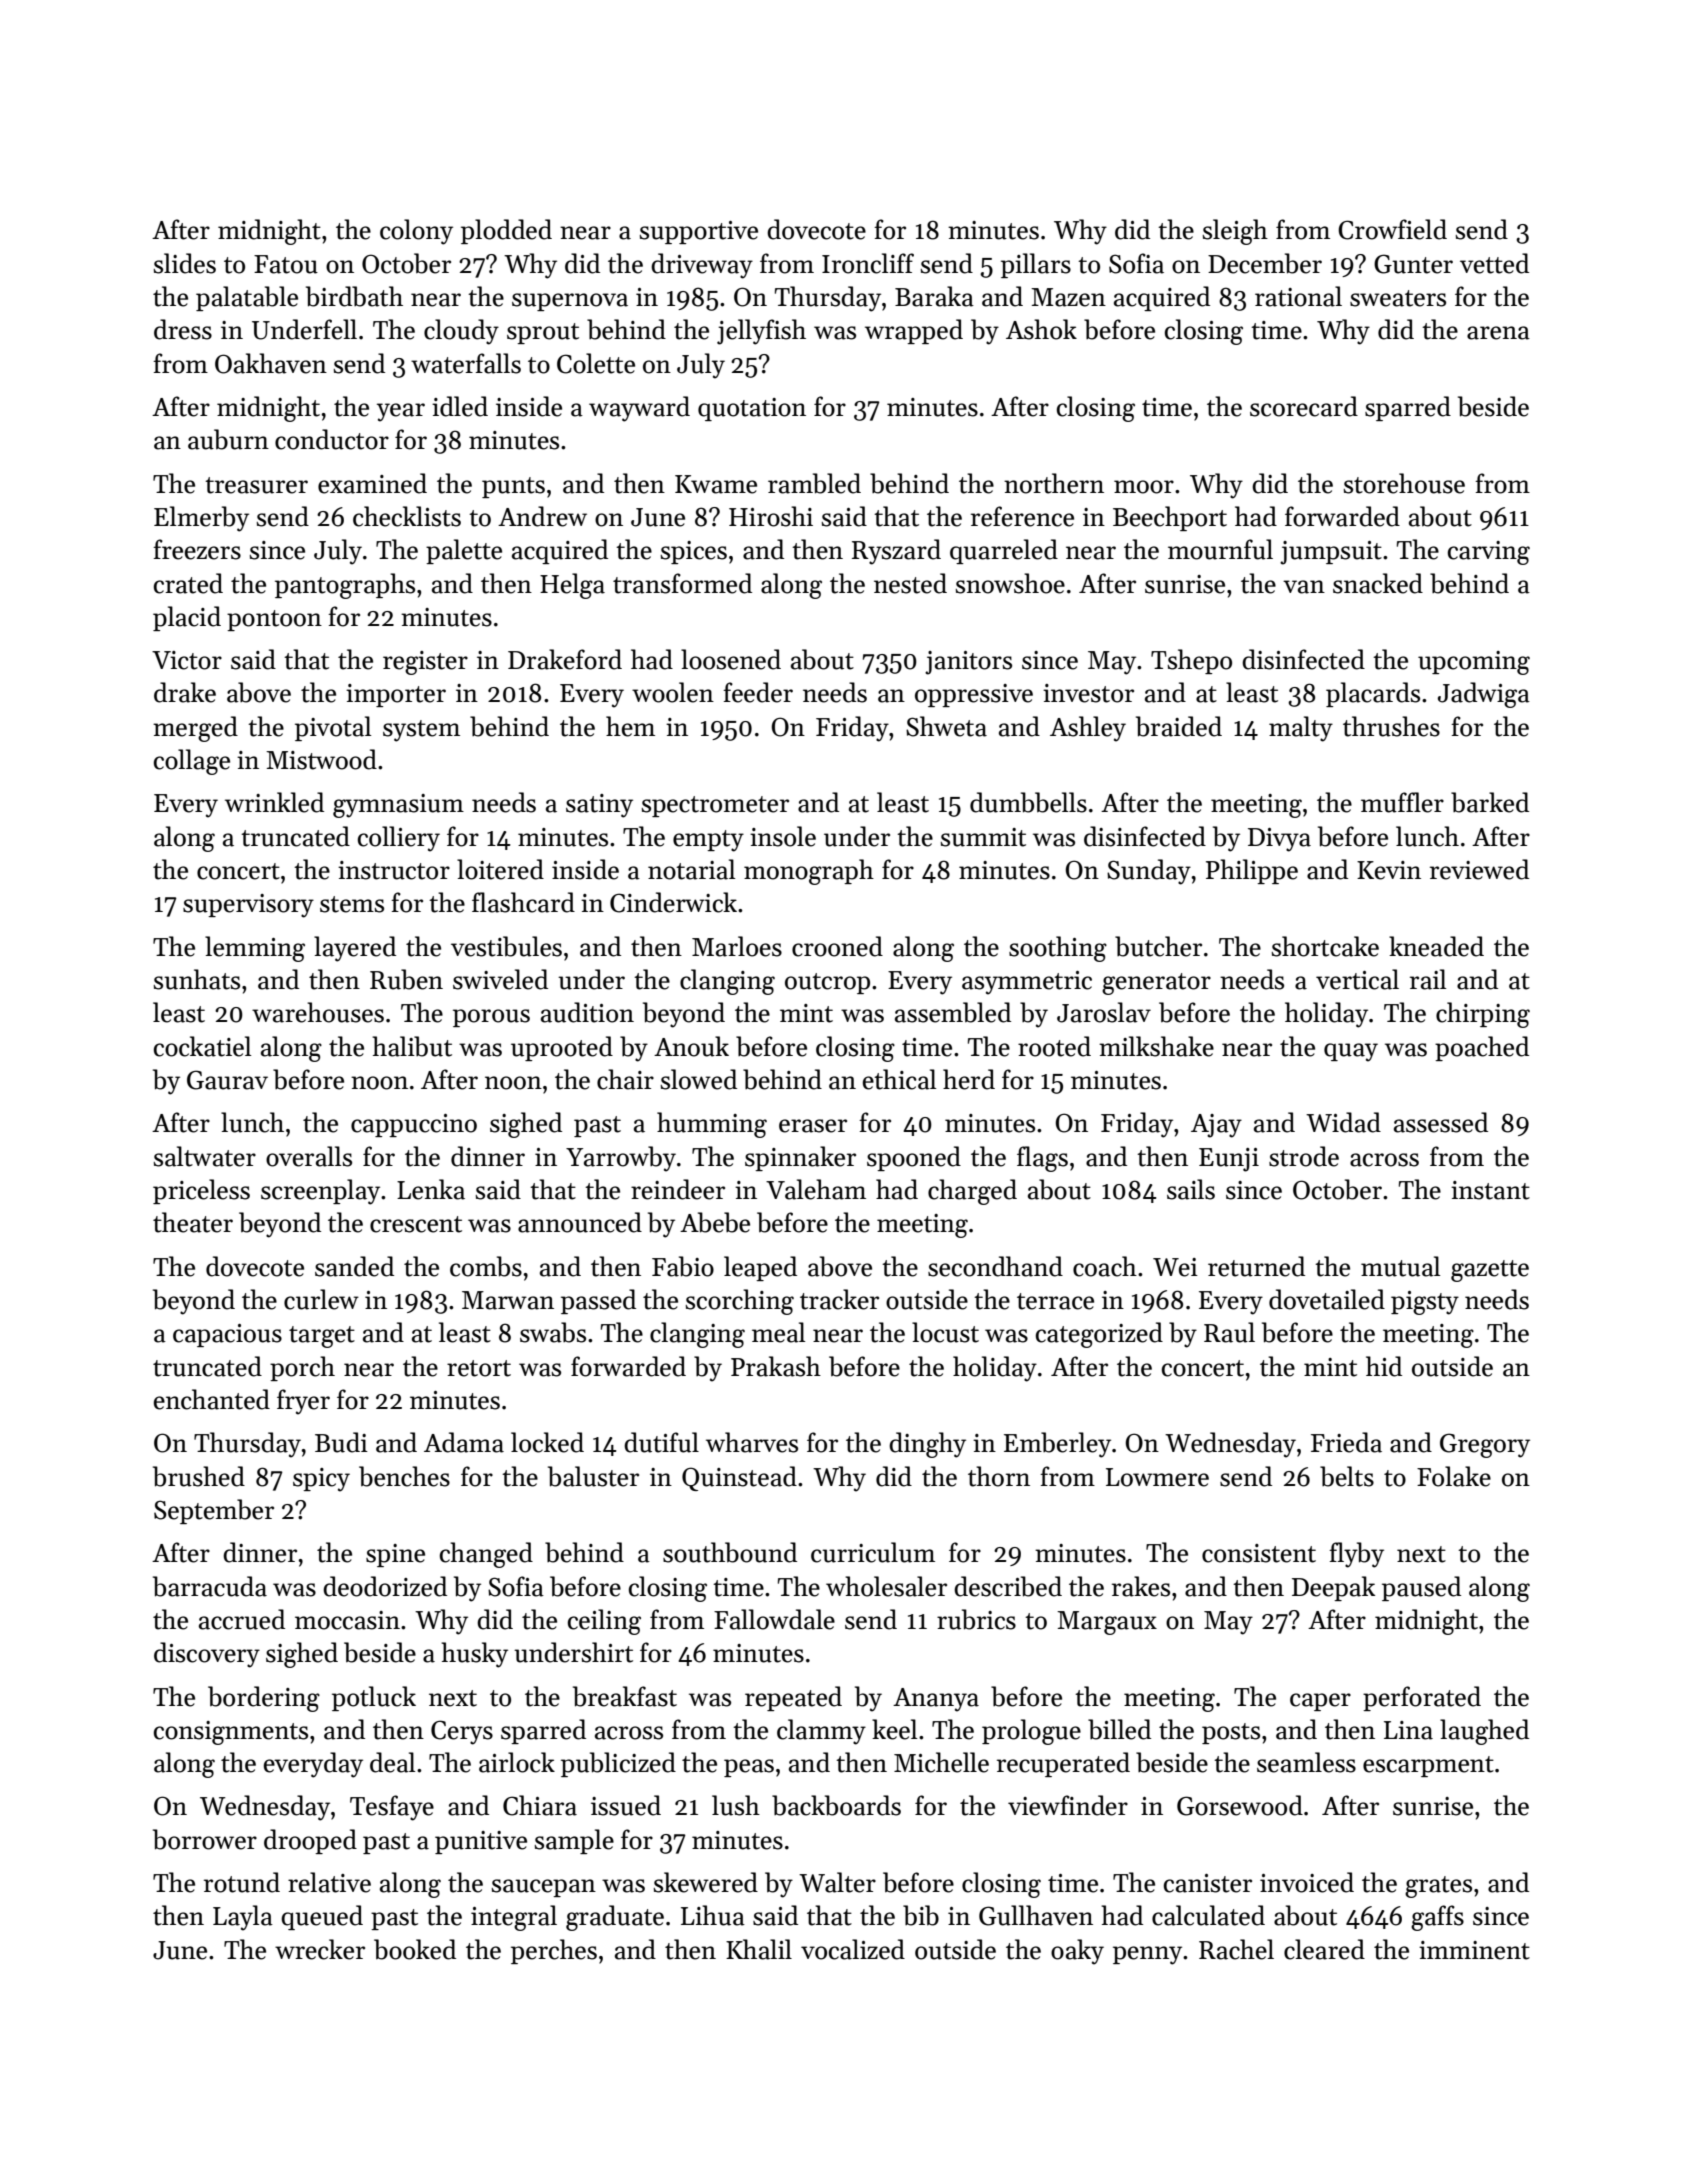 Image resolution: width=1683 pixels, height=2178 pixels. Describe the element at coordinates (1022, 516) in the screenshot. I see `reference` at that location.
